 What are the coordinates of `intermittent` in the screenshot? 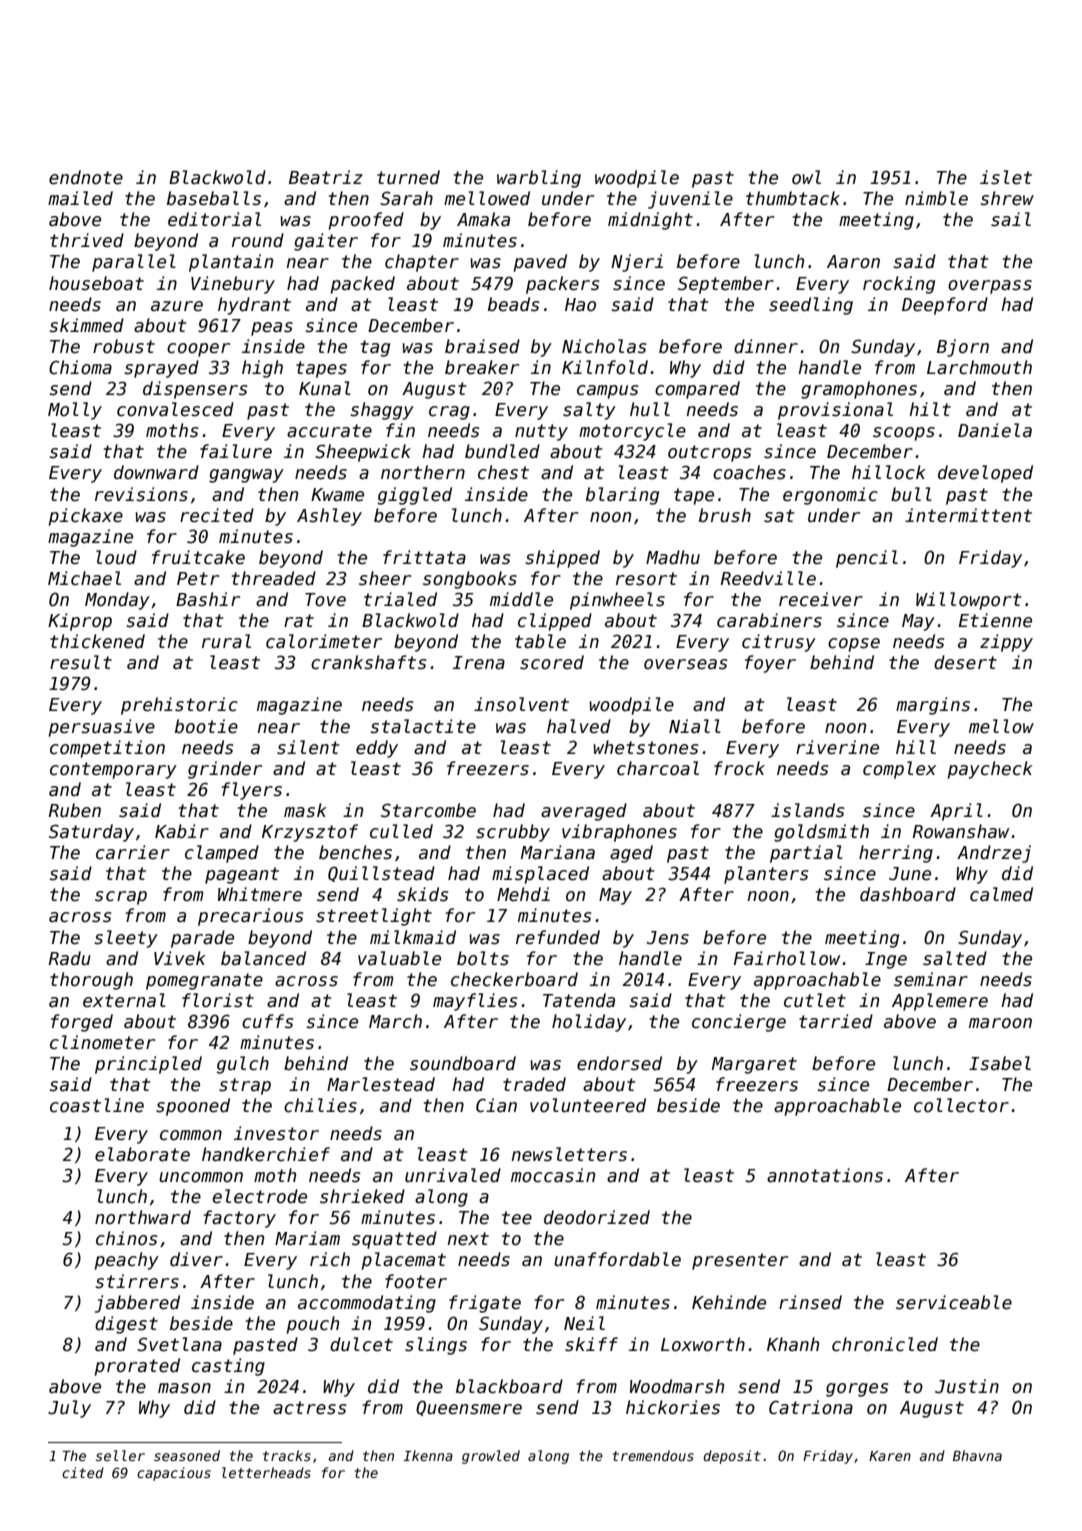 It's located at (968, 515).
